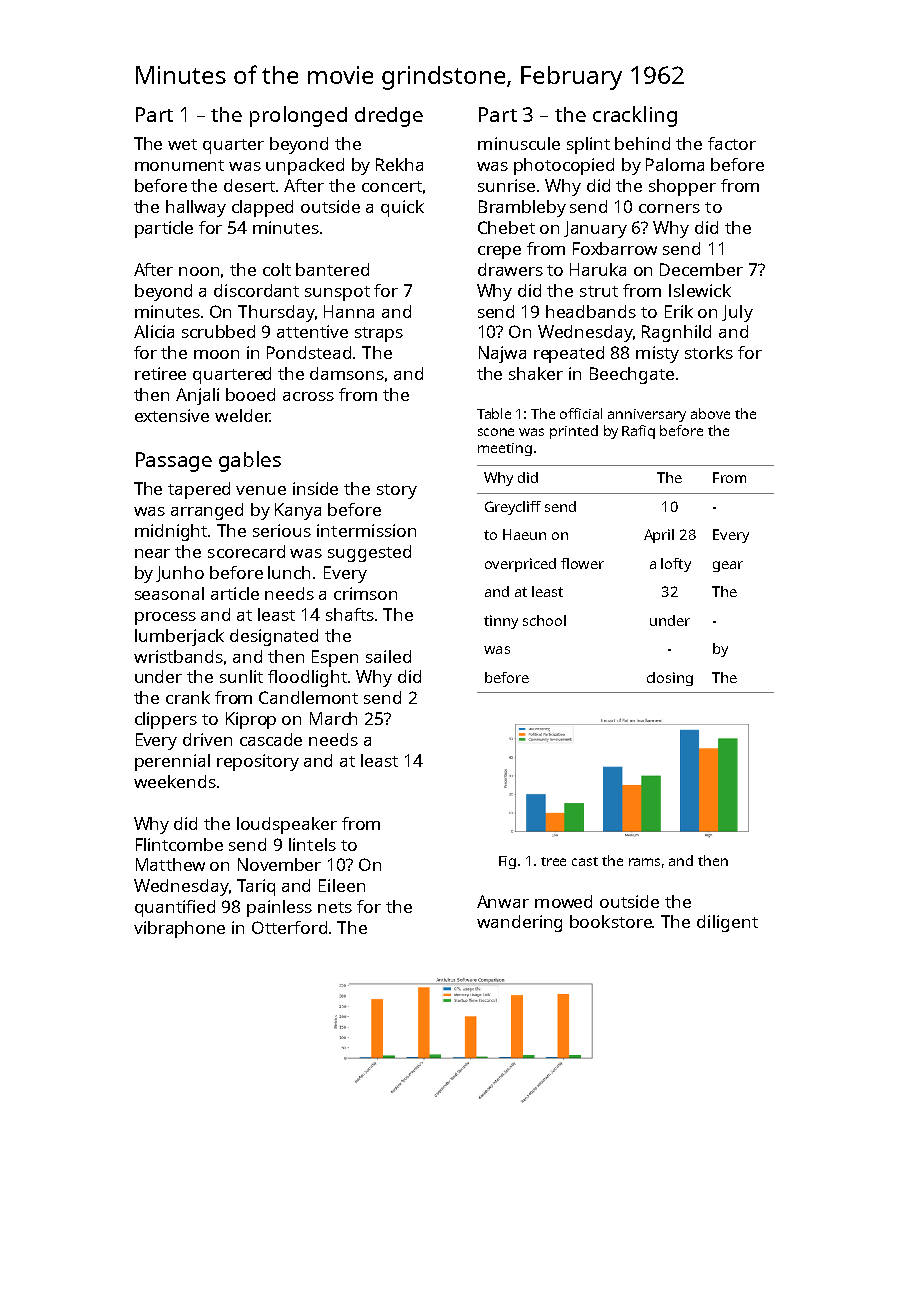  What do you see at coordinates (588, 145) in the page?
I see `splint` at bounding box center [588, 145].
